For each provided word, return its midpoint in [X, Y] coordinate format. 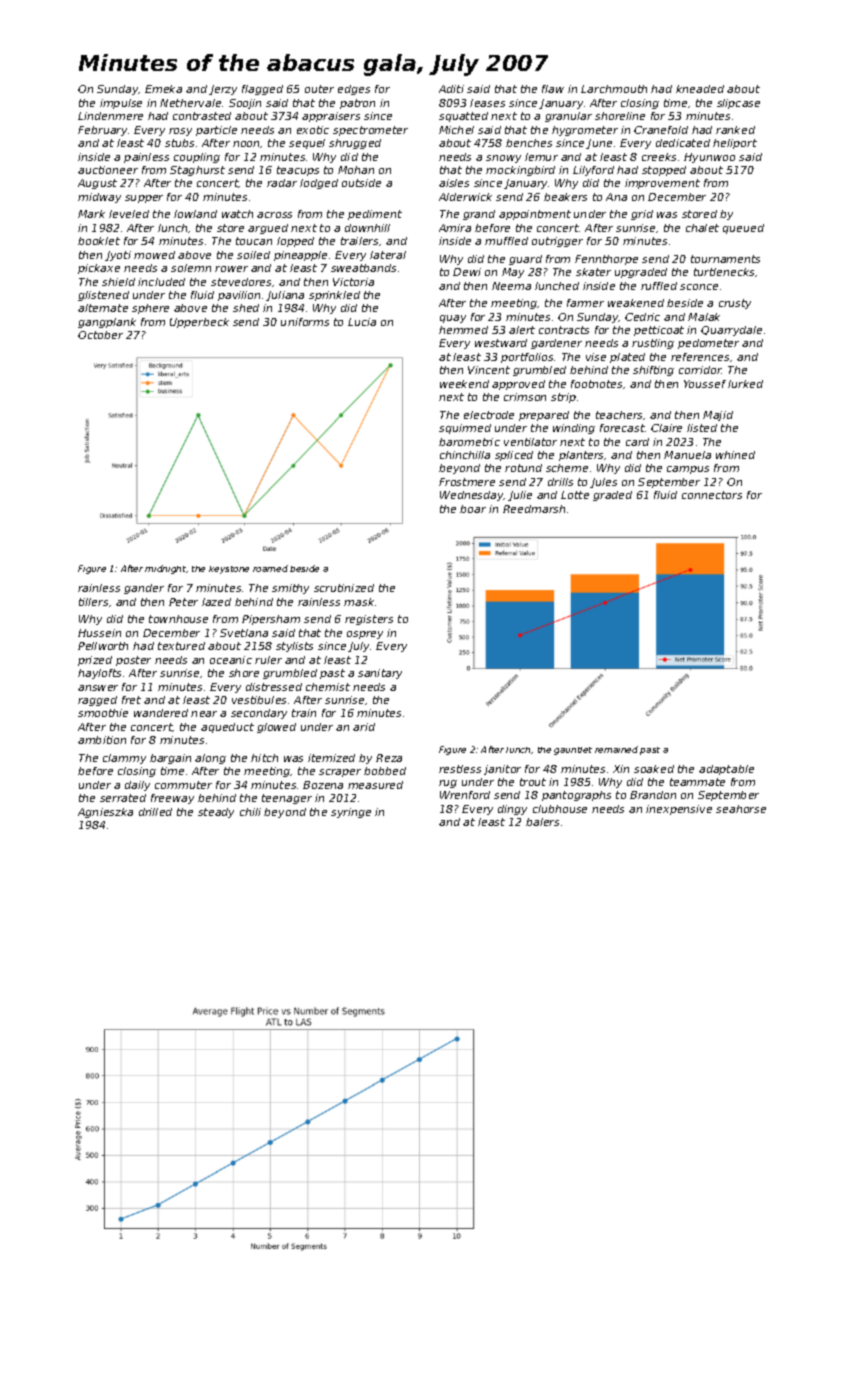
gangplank [107, 323]
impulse [121, 104]
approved [518, 385]
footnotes [596, 384]
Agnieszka [105, 813]
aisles [454, 183]
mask [359, 602]
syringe [351, 813]
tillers [93, 602]
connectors [712, 495]
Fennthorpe [606, 260]
